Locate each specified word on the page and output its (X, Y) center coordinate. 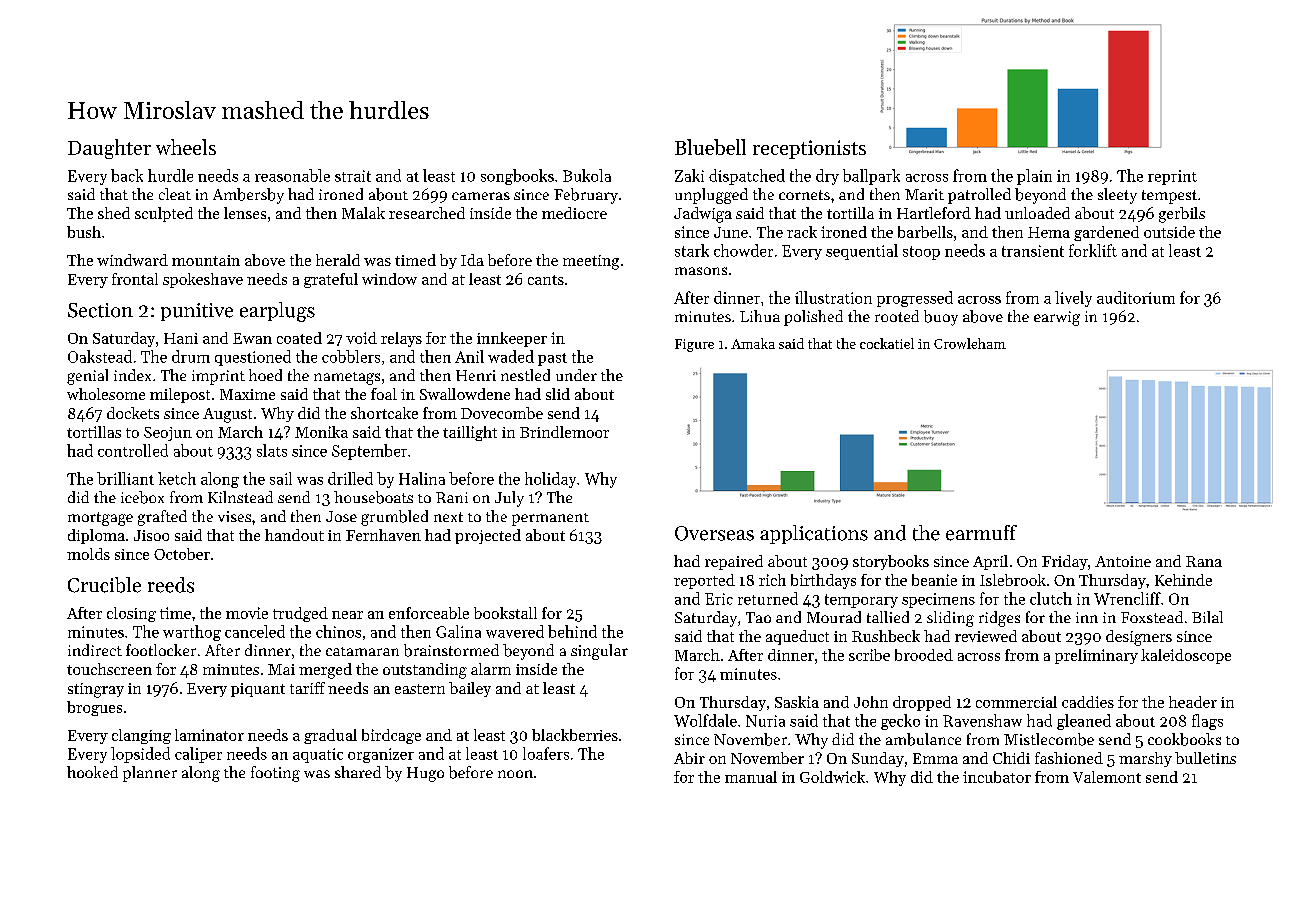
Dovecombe (502, 413)
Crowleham (970, 343)
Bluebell (710, 147)
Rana (1204, 561)
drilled (350, 478)
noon (515, 774)
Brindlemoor (564, 432)
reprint (1172, 177)
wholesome (106, 394)
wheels (186, 147)
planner (150, 774)
